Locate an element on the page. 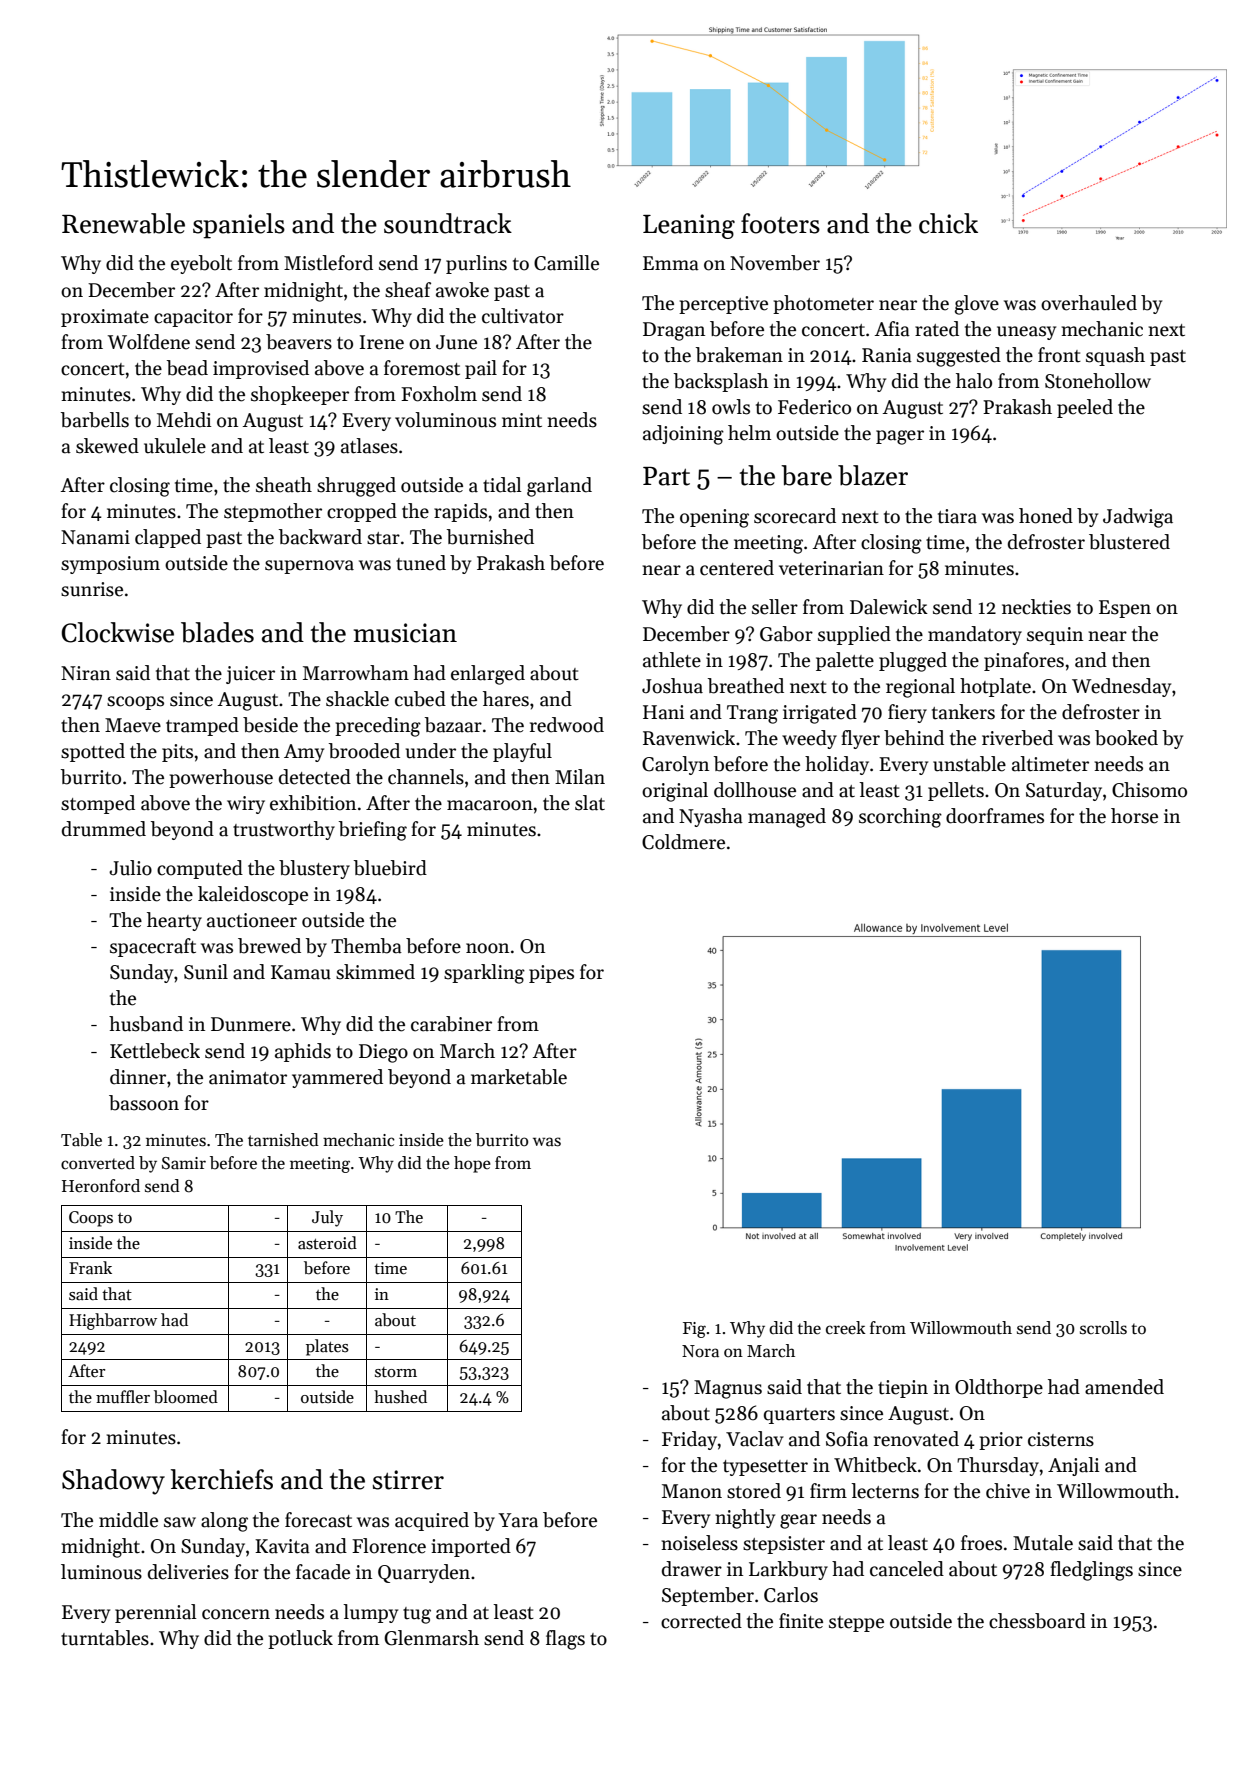  Jadwiga is located at coordinates (1138, 518).
